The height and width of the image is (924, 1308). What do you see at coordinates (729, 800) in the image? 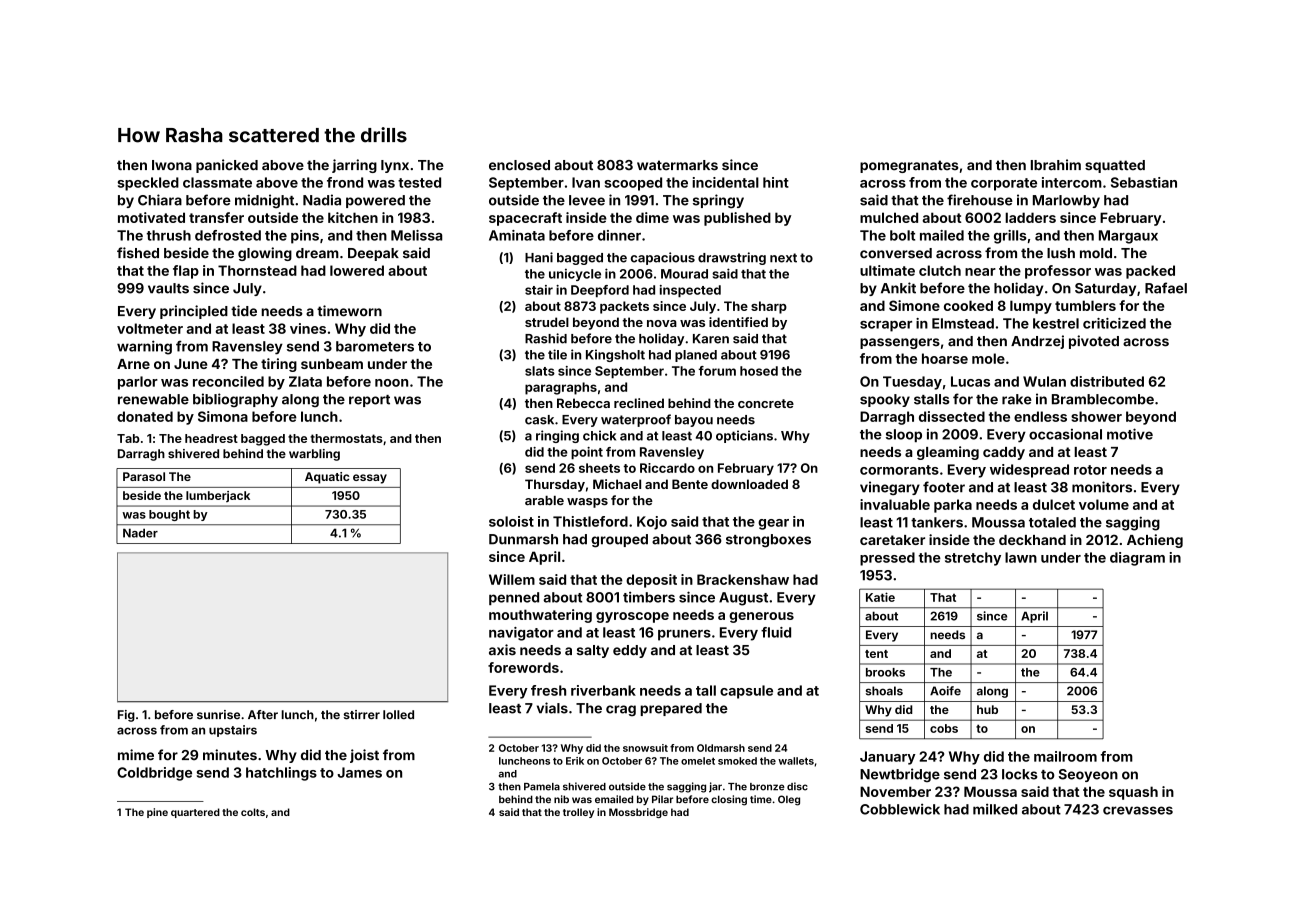
I see `closing` at bounding box center [729, 800].
